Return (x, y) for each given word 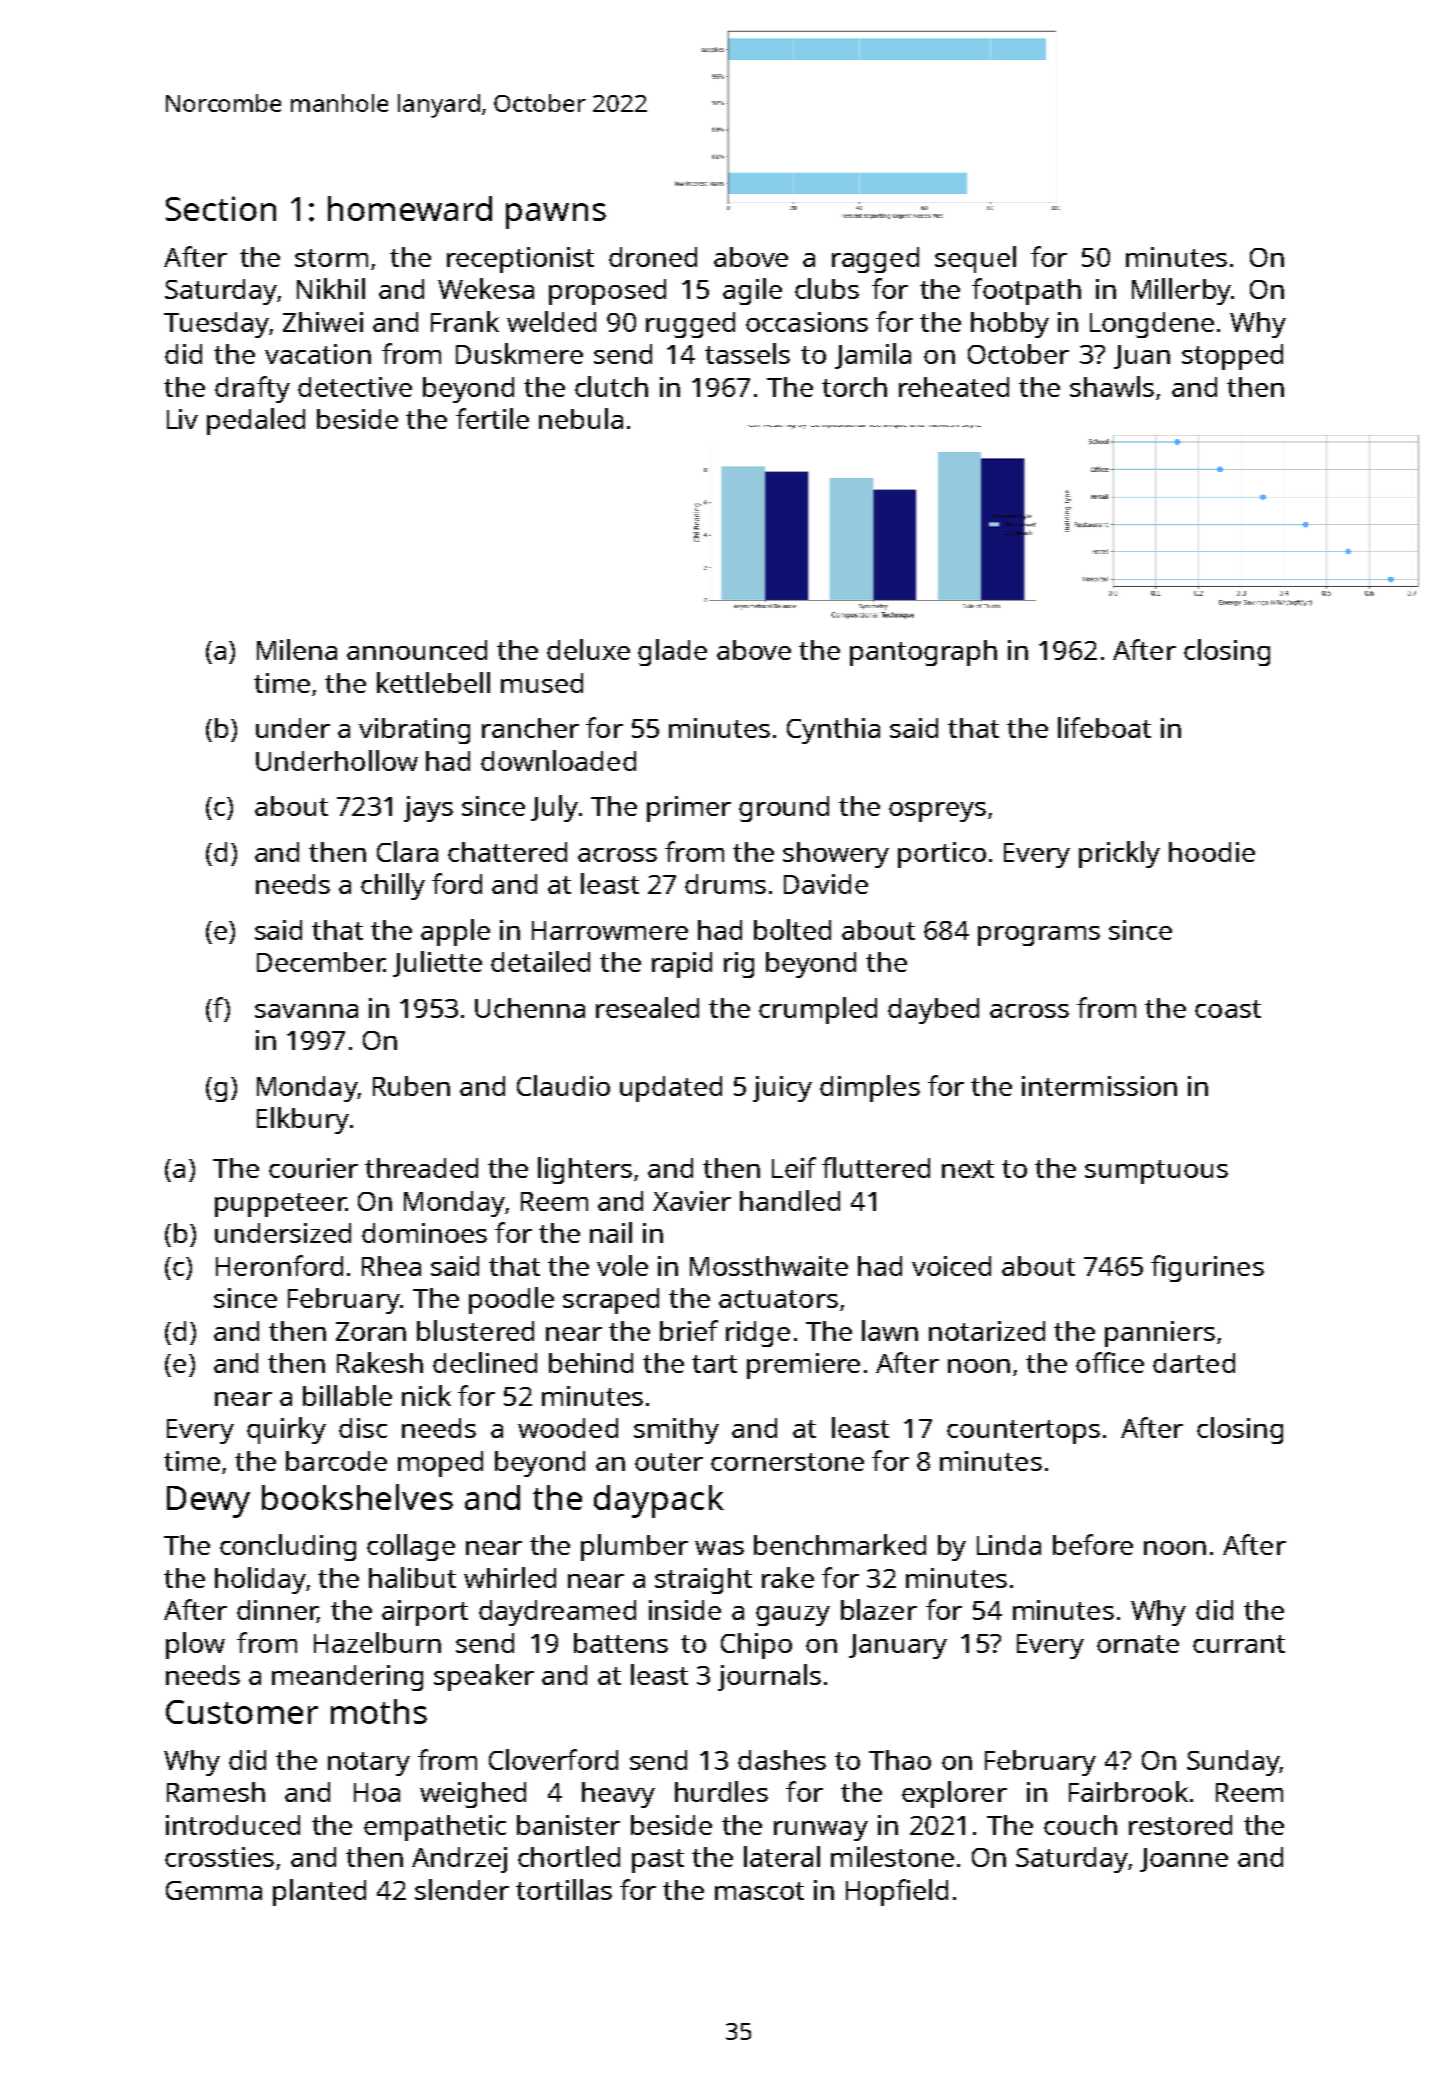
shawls (1112, 386)
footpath (1026, 291)
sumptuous (1156, 1172)
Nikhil (331, 288)
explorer (954, 1794)
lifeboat (1104, 727)
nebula (581, 418)
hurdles (721, 1791)
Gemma (214, 1890)
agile (752, 291)
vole (622, 1265)
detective (355, 387)
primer (689, 809)
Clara (407, 851)
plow (195, 1645)
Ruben (411, 1086)
